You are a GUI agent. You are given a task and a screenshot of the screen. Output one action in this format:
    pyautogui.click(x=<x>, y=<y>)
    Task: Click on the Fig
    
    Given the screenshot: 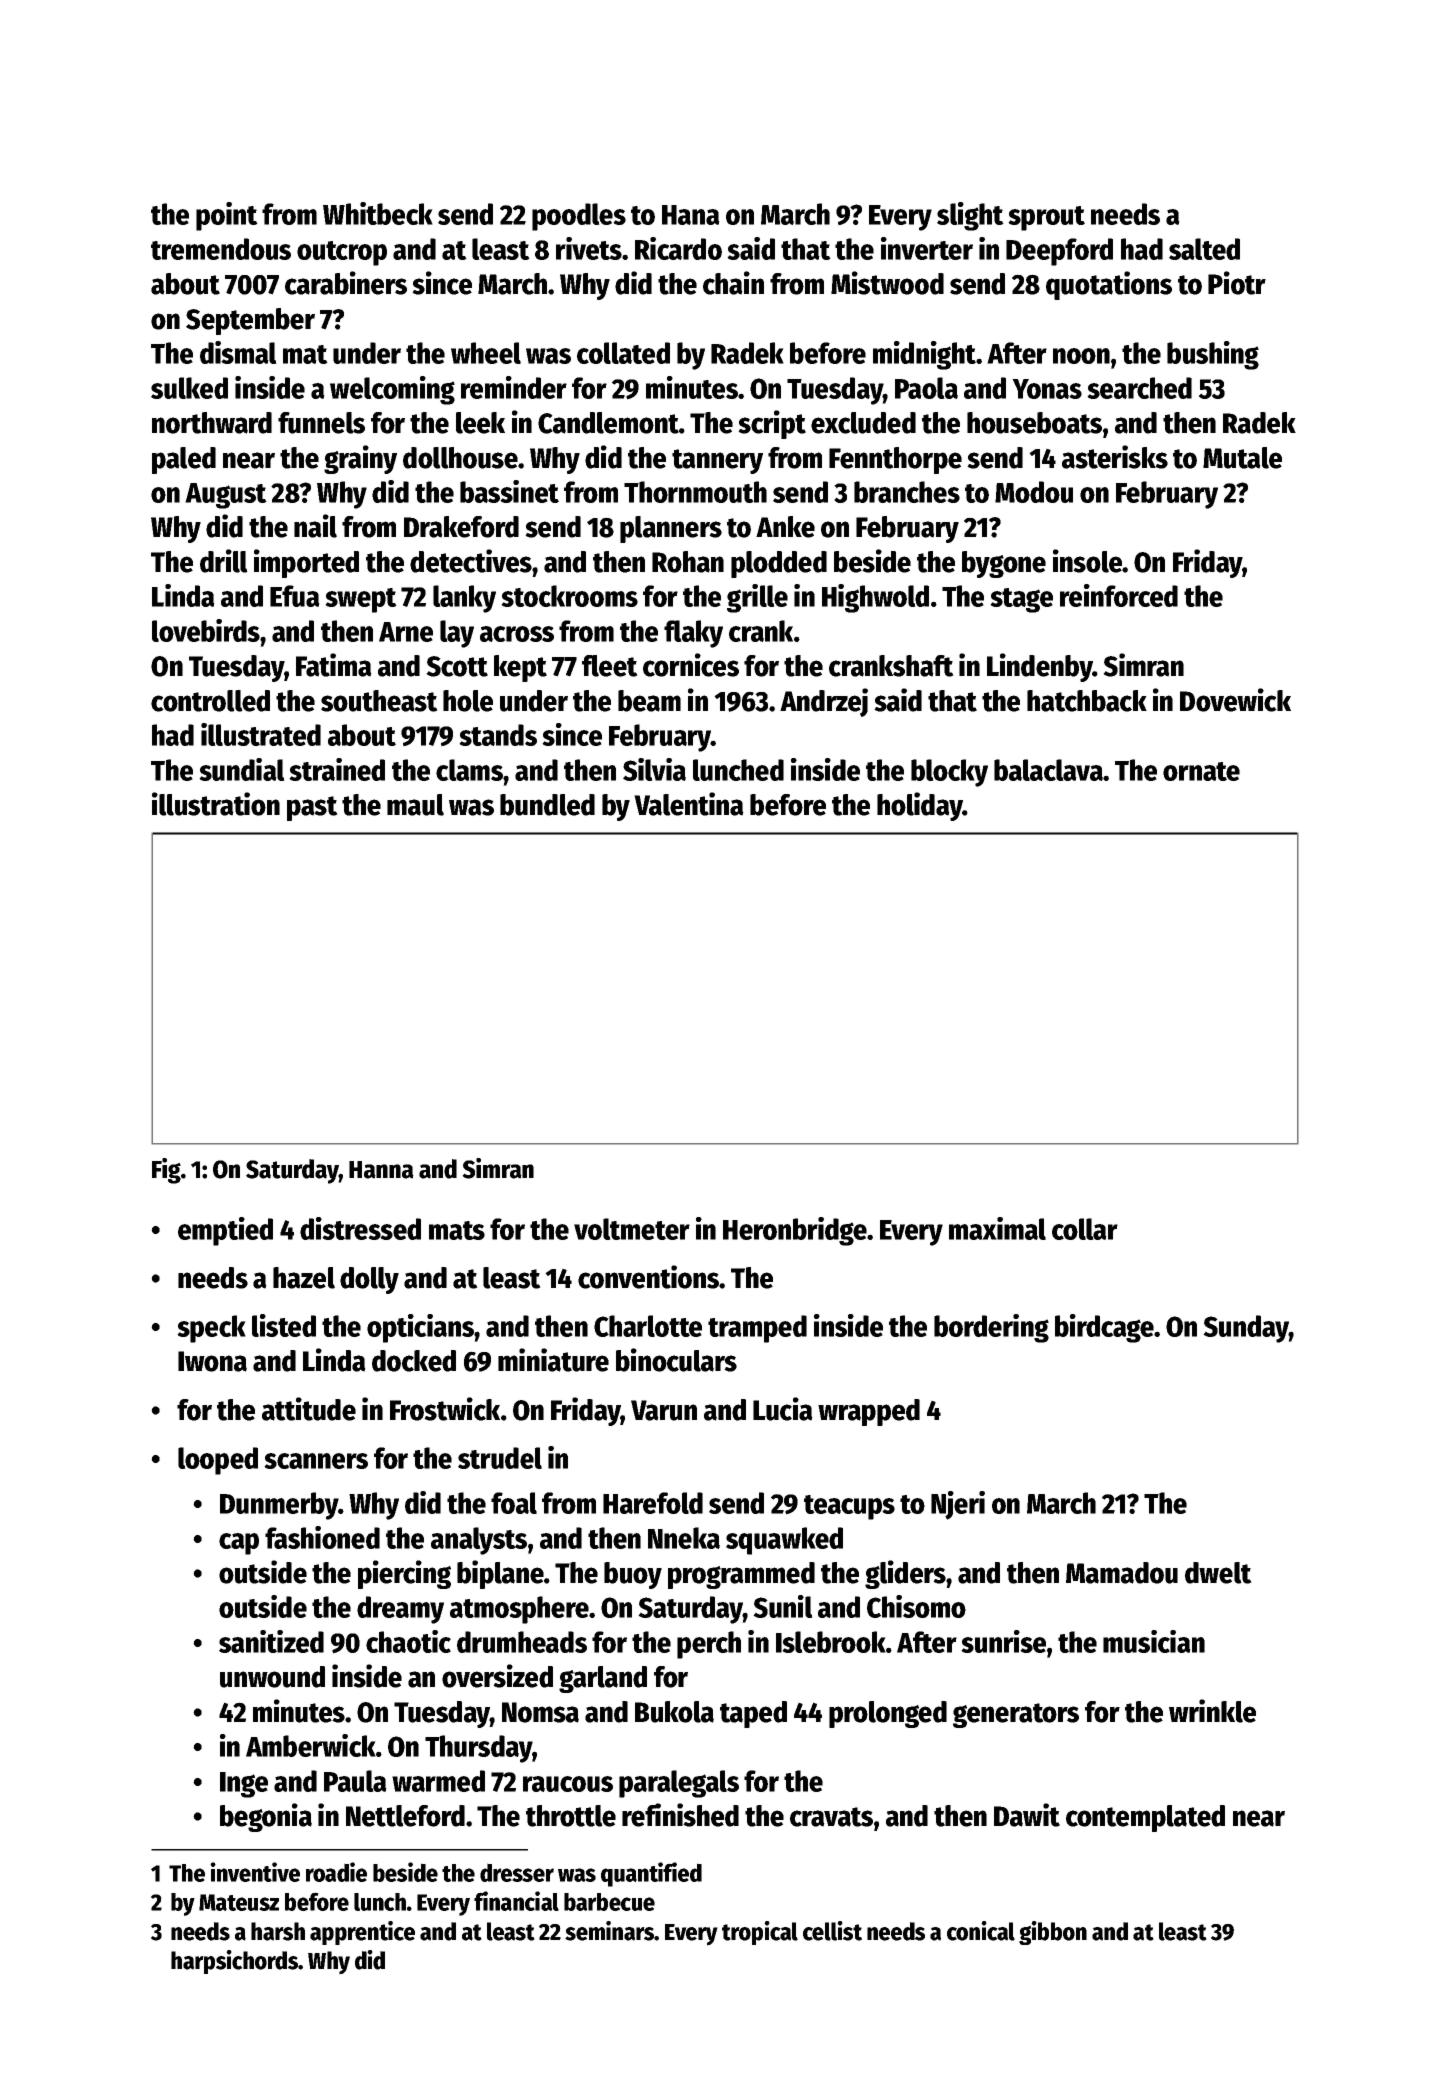 What is the action you would take?
    pyautogui.click(x=166, y=1171)
